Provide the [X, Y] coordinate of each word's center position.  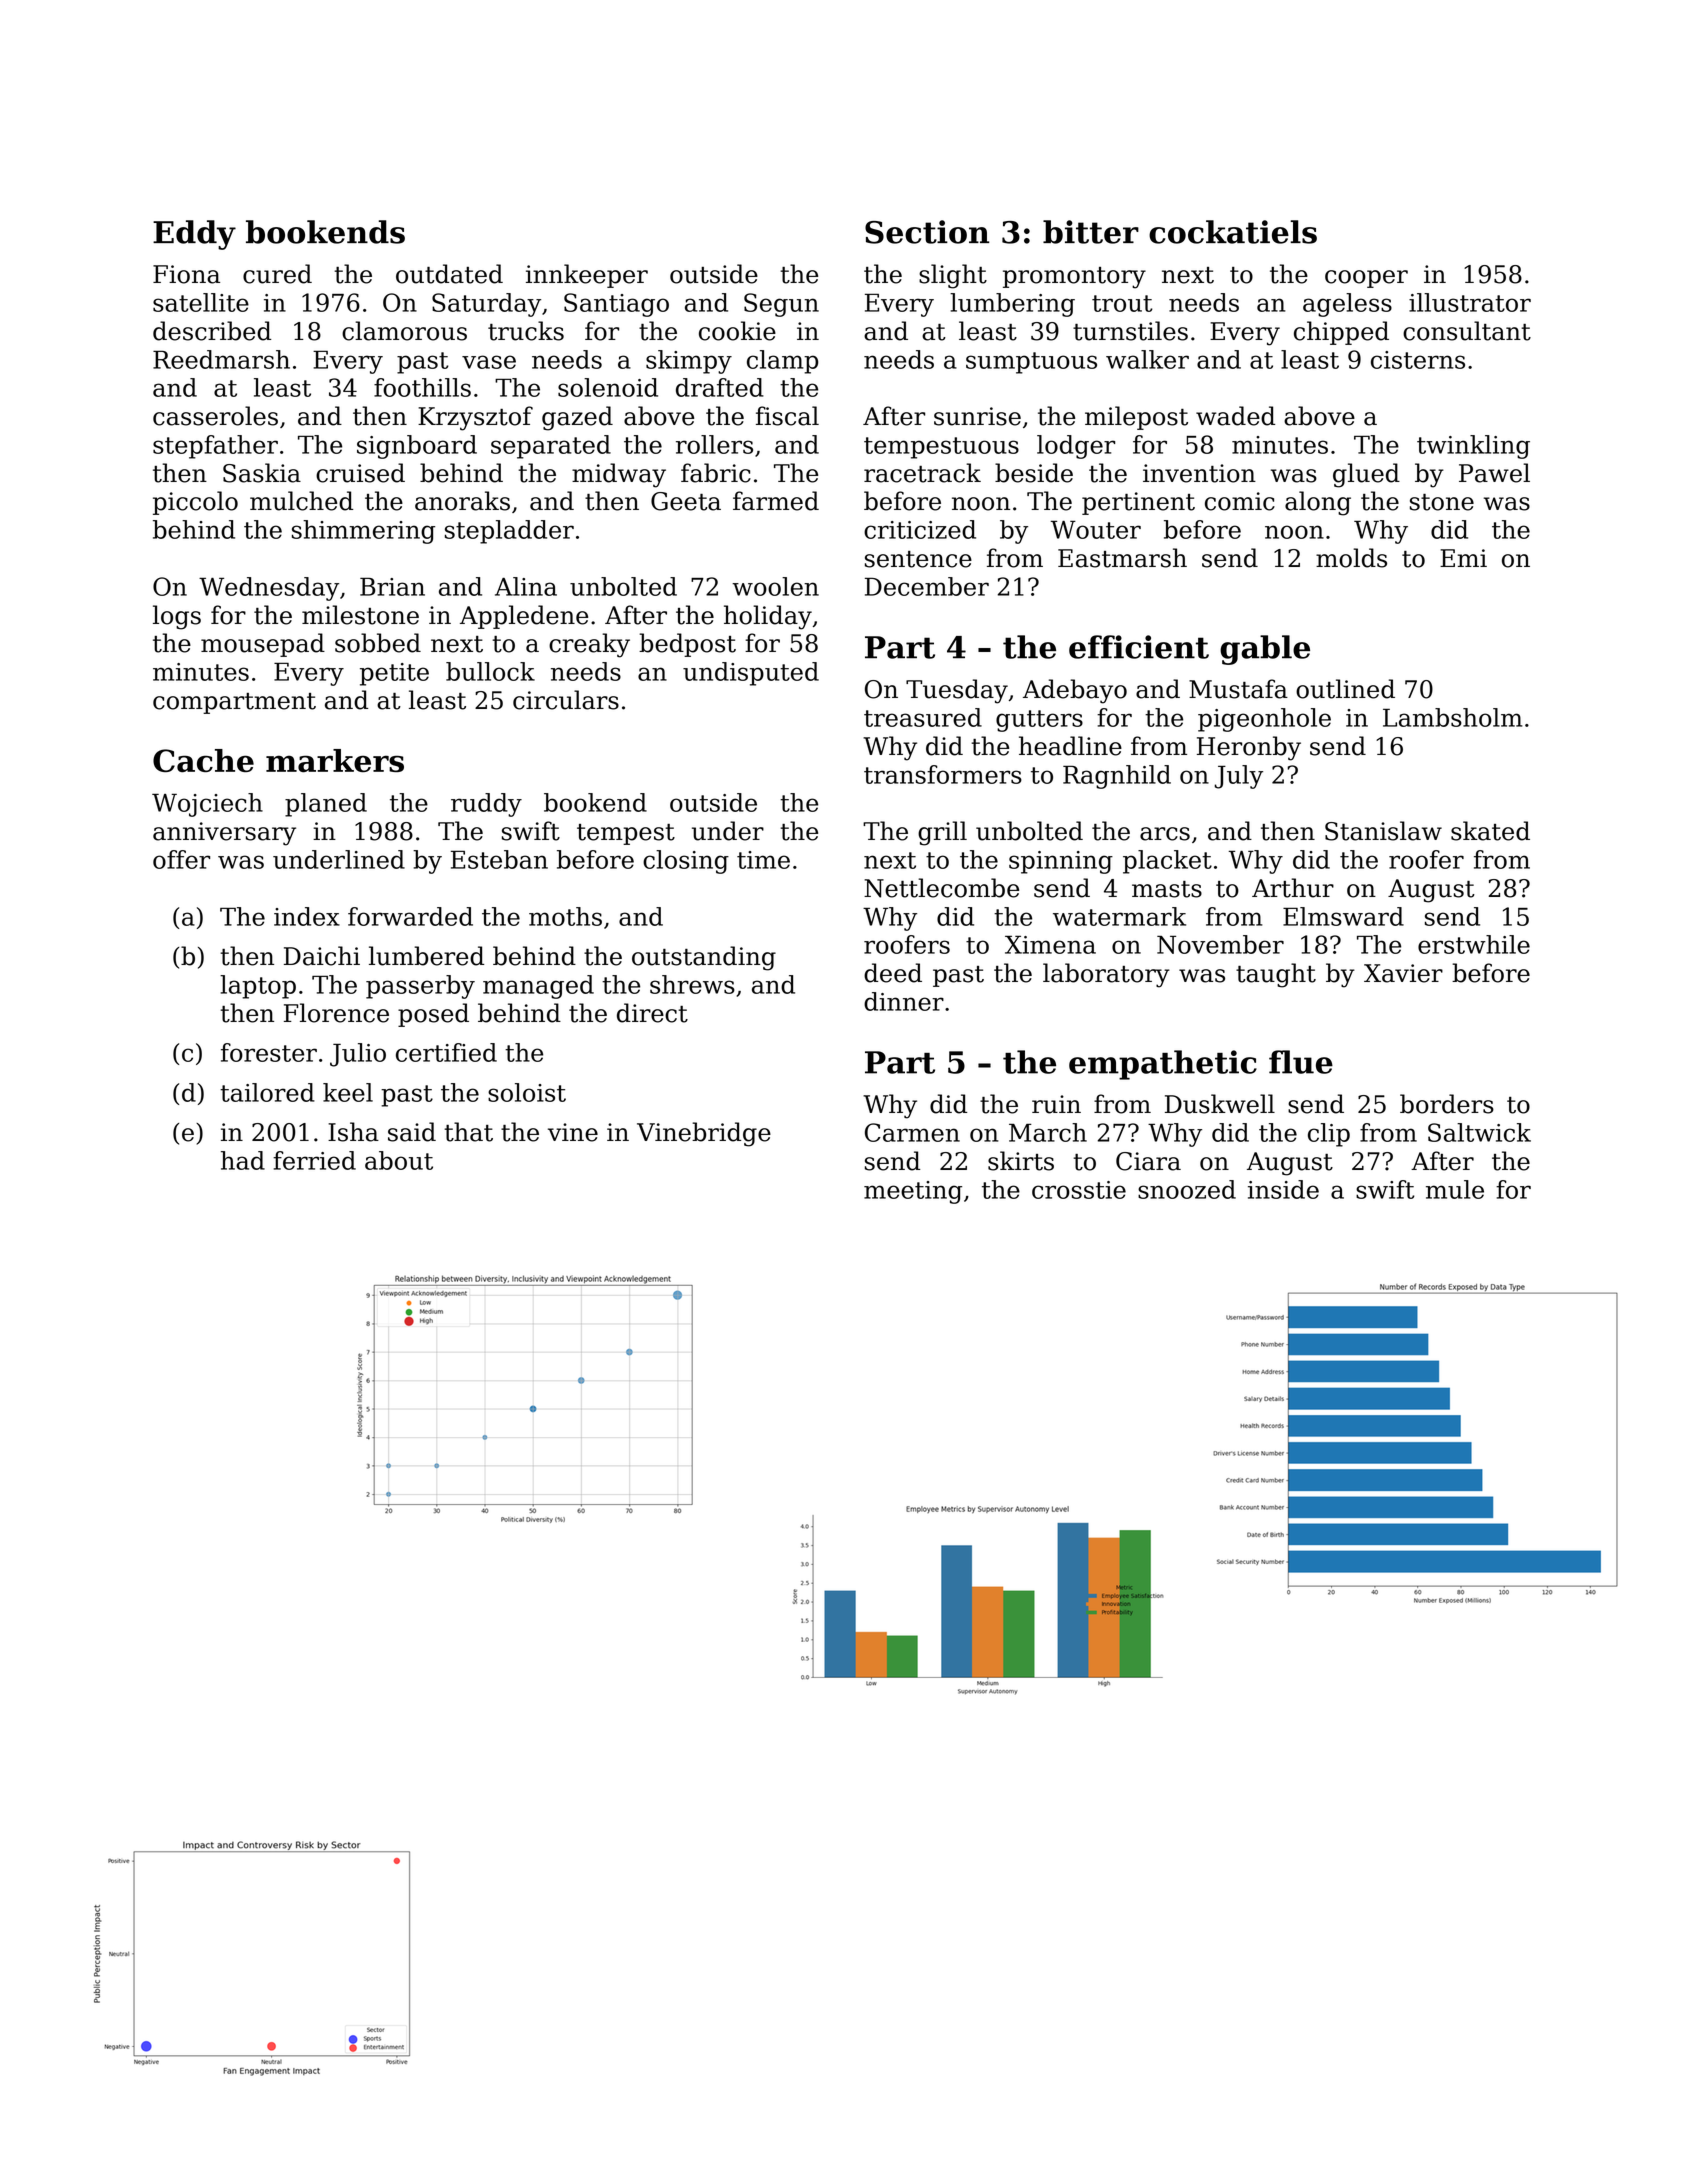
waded [1235, 416]
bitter [1091, 232]
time [763, 860]
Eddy [194, 235]
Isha [353, 1132]
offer [181, 859]
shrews [692, 984]
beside [1034, 473]
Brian [392, 586]
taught [1276, 975]
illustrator [1470, 302]
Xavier [1403, 973]
